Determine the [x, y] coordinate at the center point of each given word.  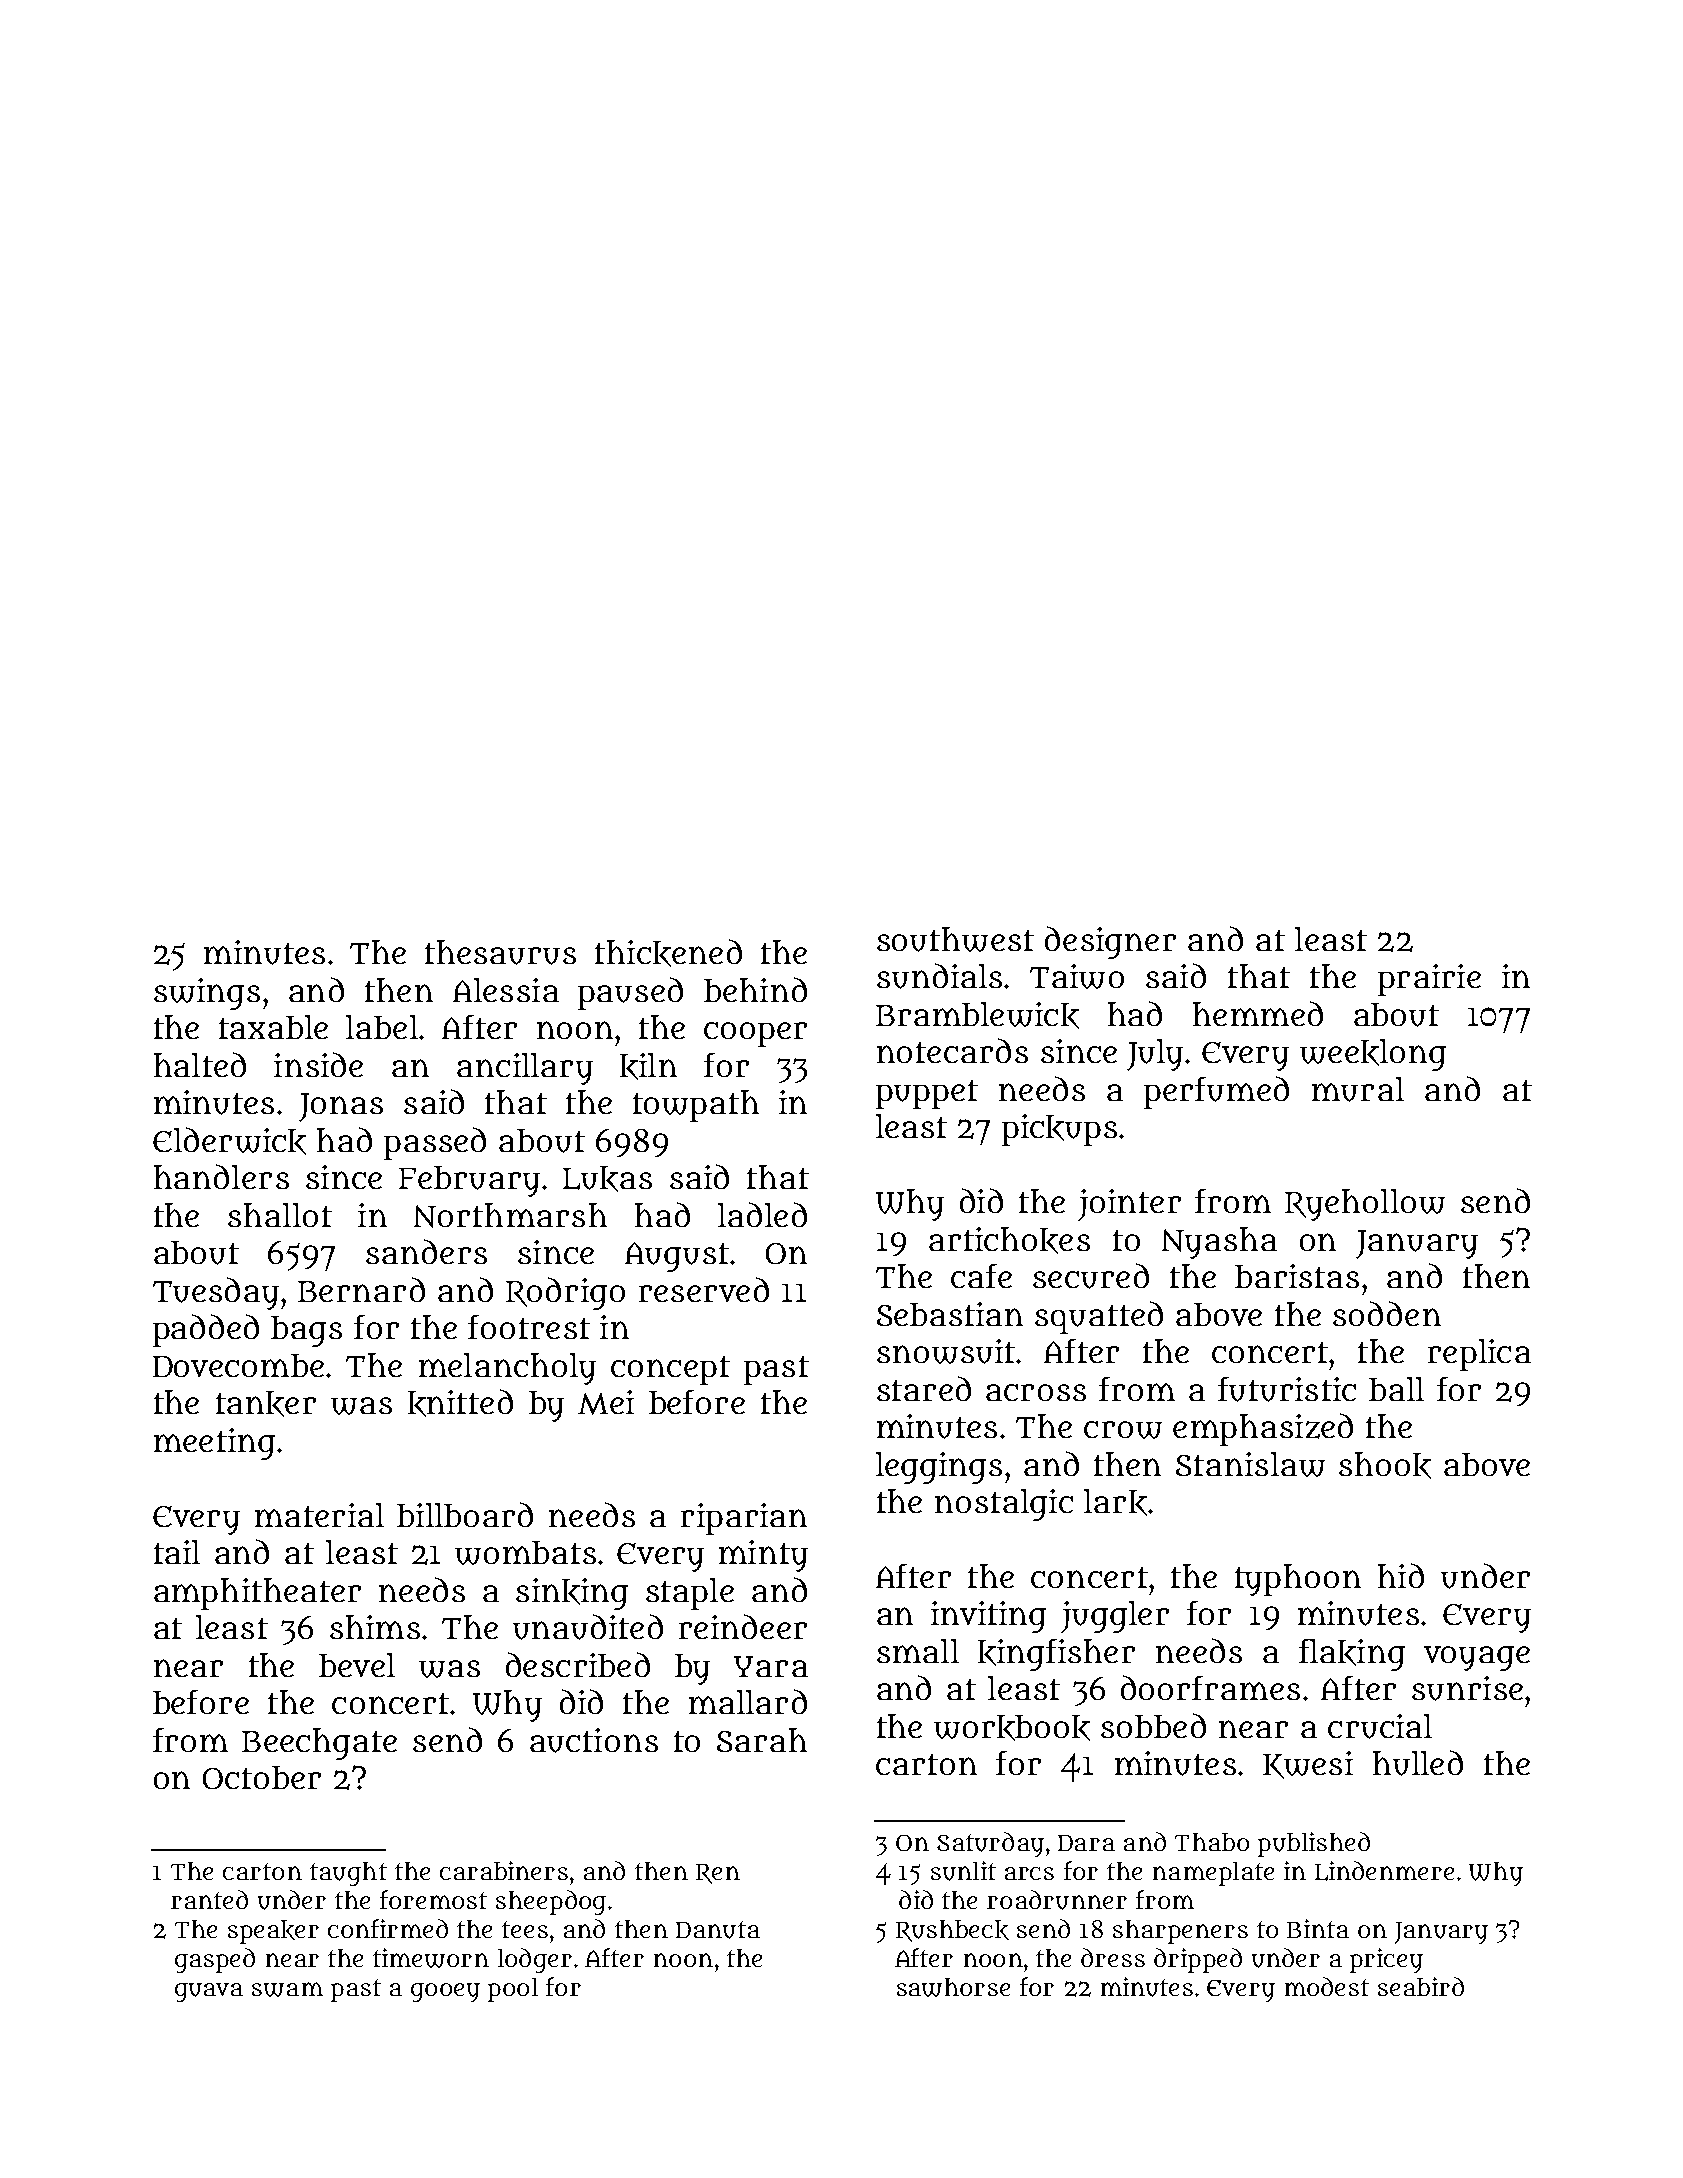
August [677, 1257]
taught [348, 1874]
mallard [748, 1701]
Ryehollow [1365, 1205]
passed [435, 1143]
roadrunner [1057, 1900]
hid [1401, 1575]
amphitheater [257, 1594]
